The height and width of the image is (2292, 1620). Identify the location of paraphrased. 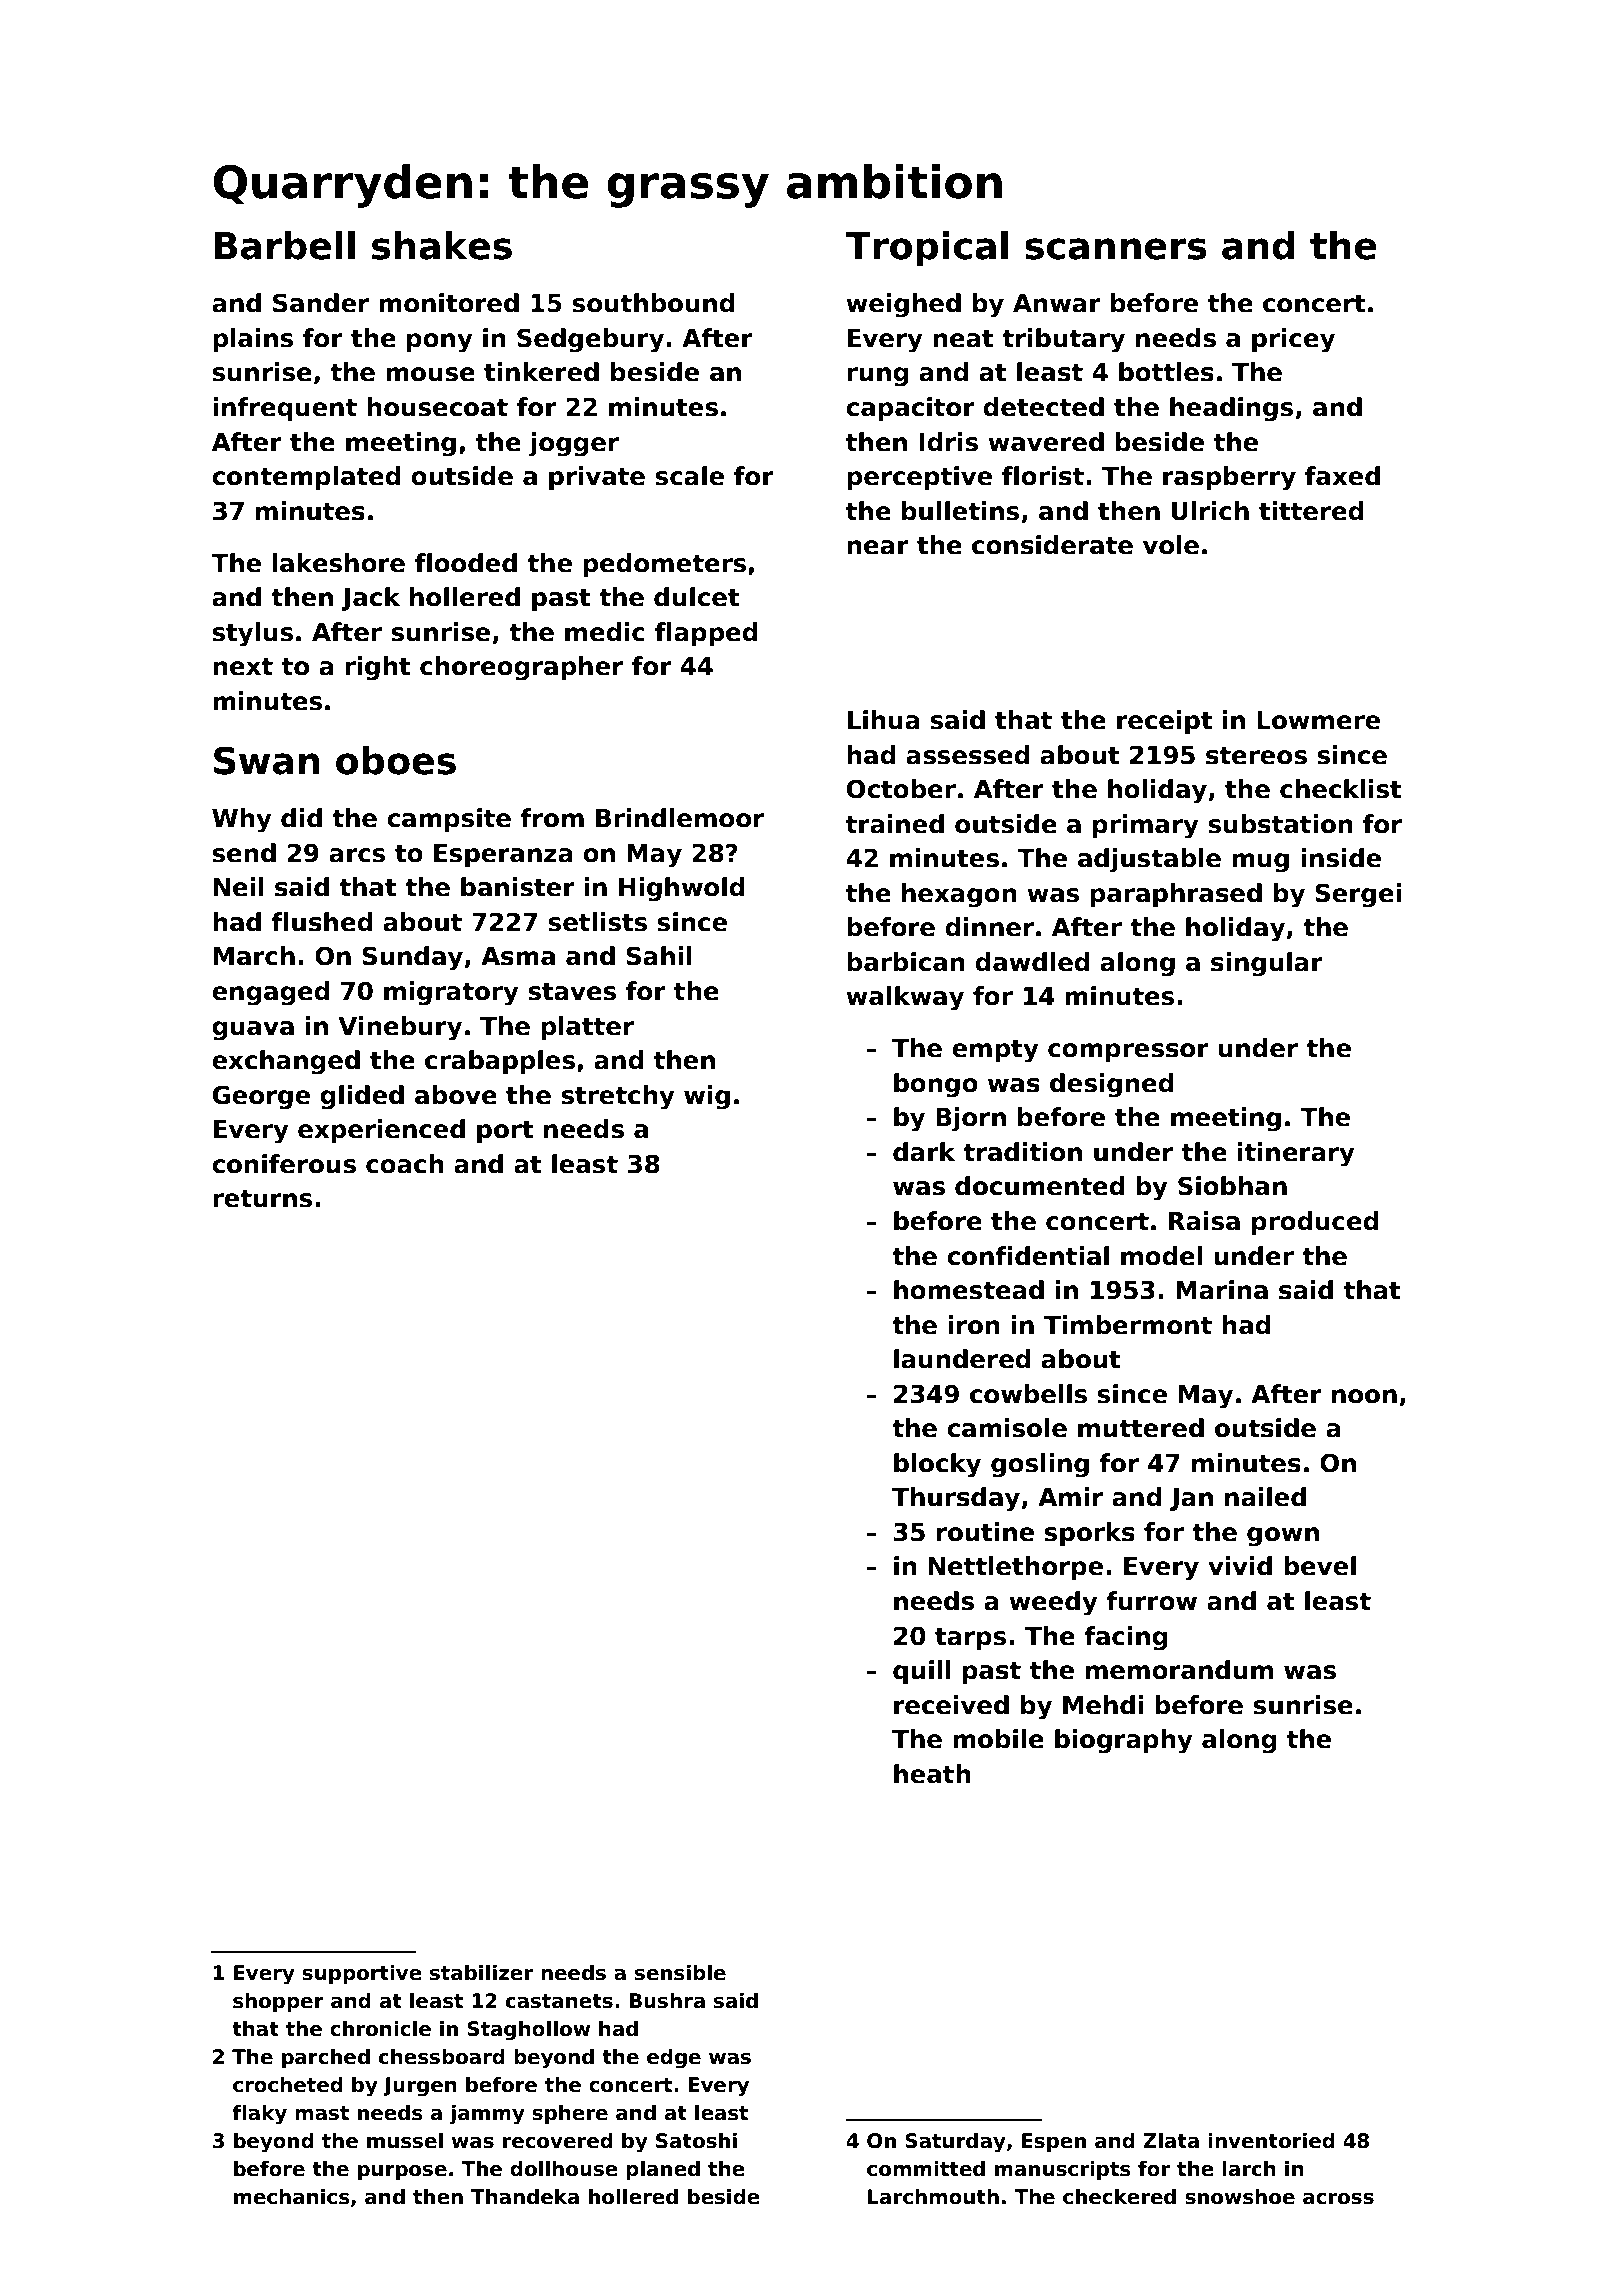
(1176, 895).
